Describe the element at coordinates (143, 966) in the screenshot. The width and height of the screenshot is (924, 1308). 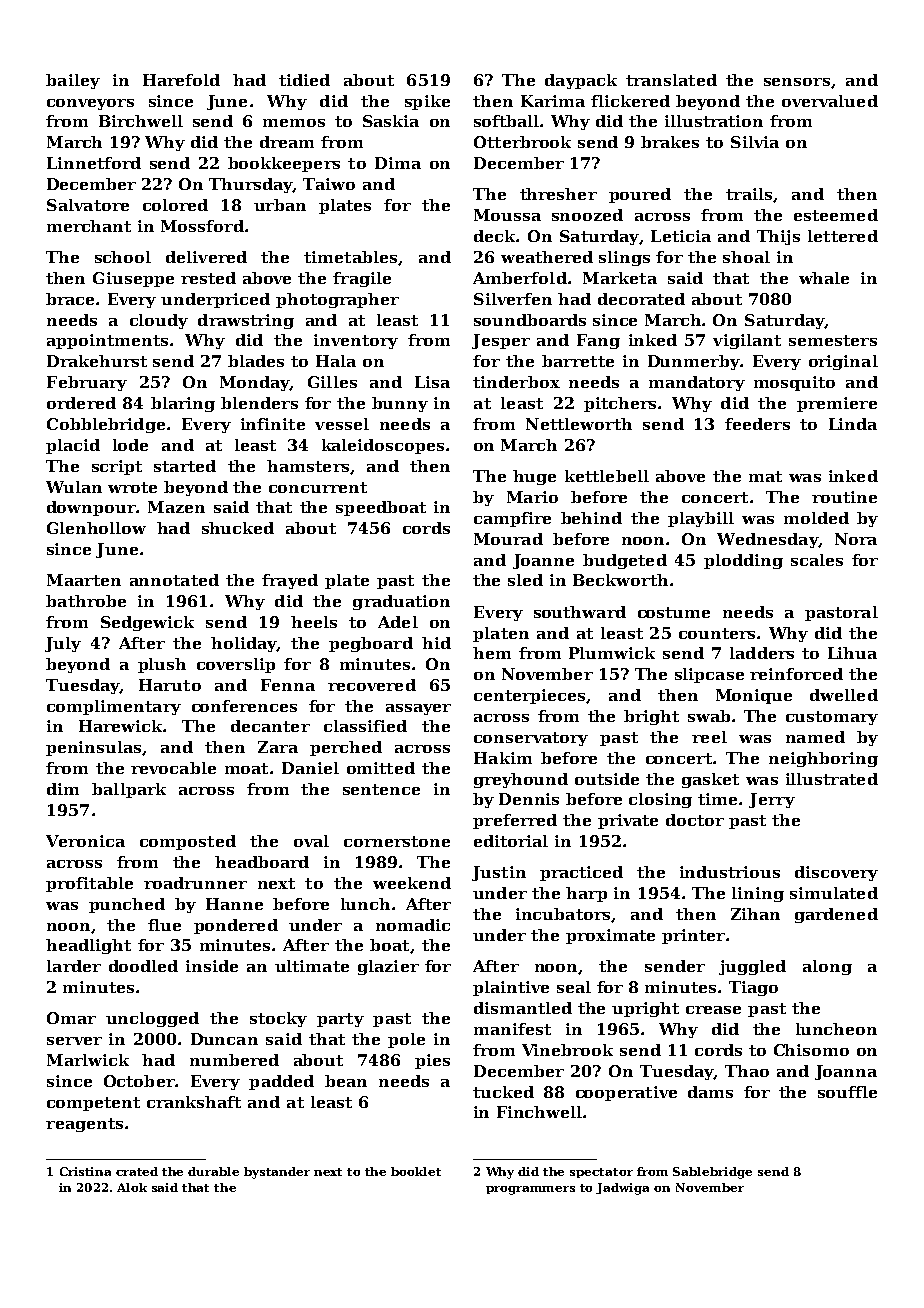
I see `doodled` at that location.
